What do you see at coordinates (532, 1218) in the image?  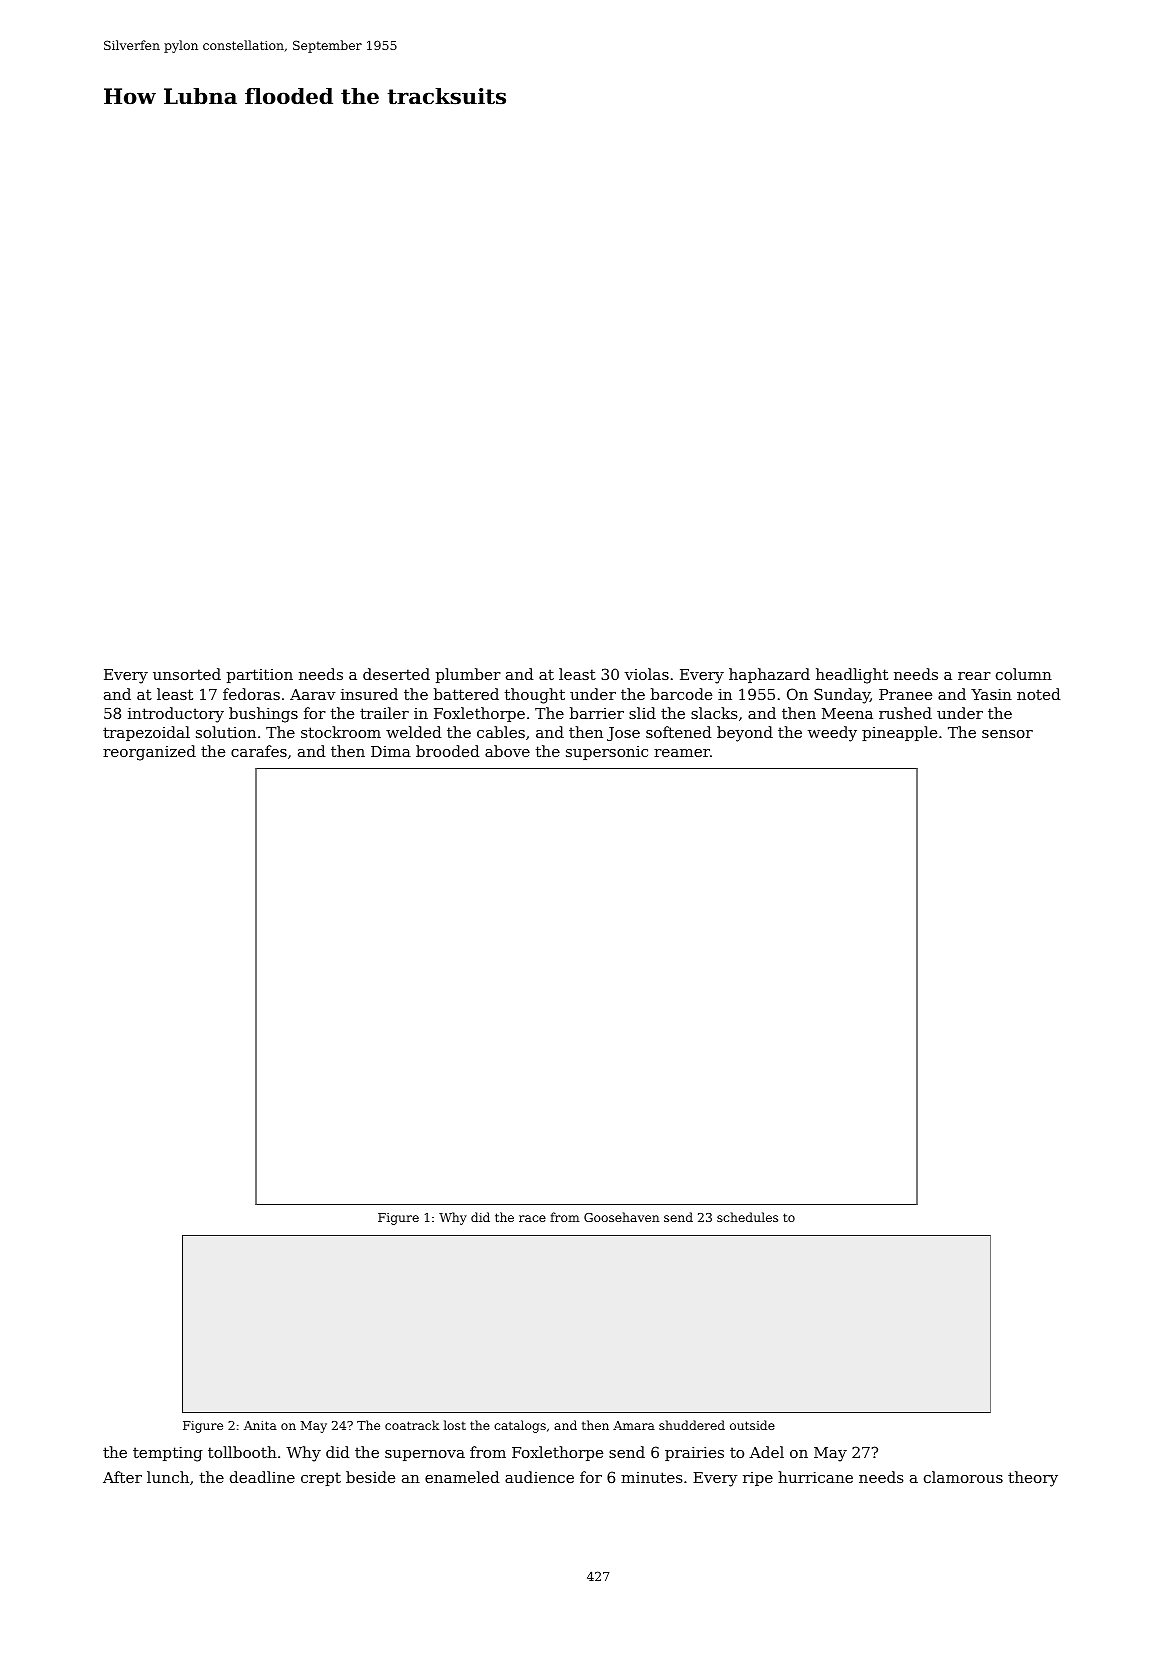 I see `race` at bounding box center [532, 1218].
